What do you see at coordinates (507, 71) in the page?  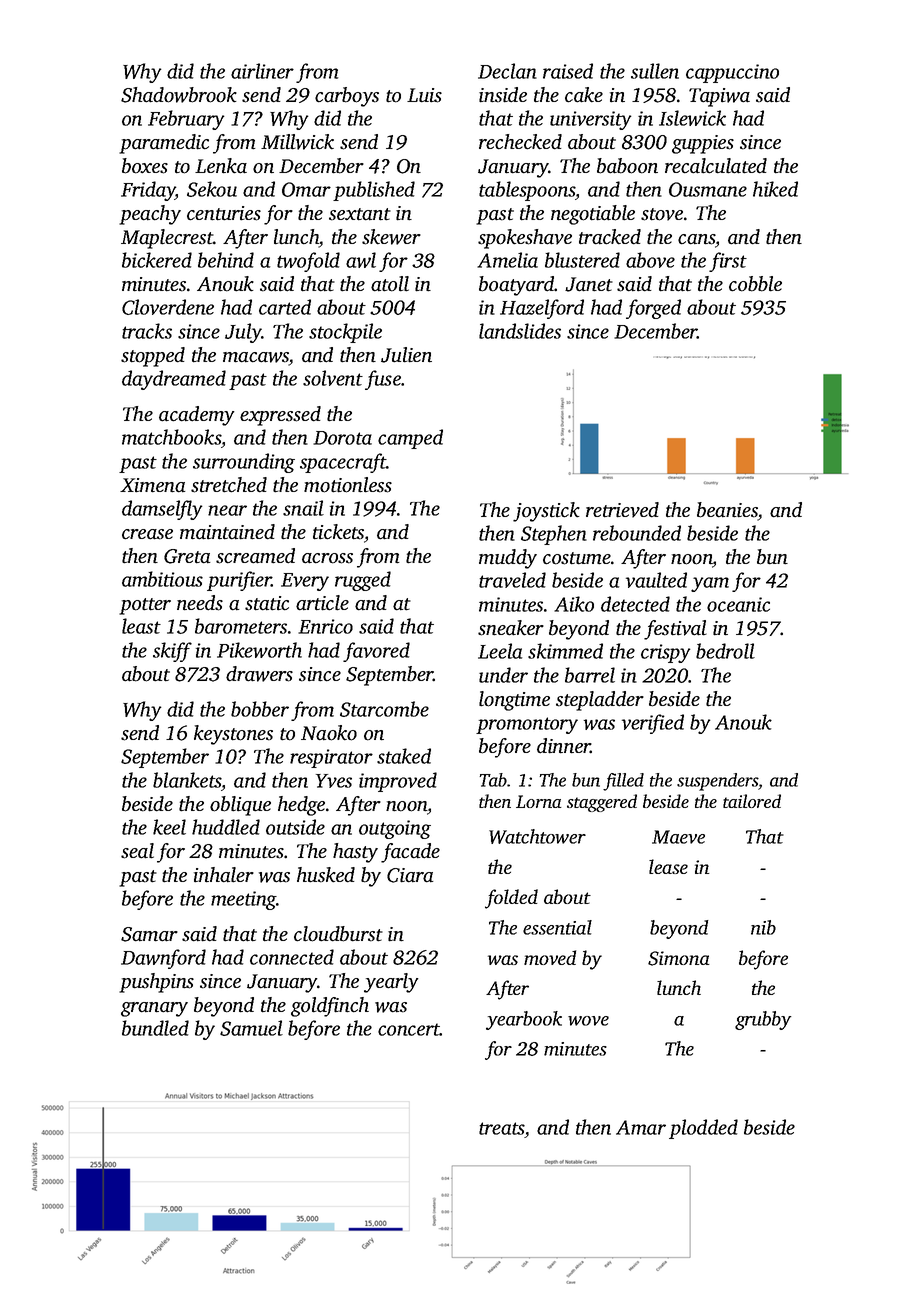 I see `Declan` at bounding box center [507, 71].
